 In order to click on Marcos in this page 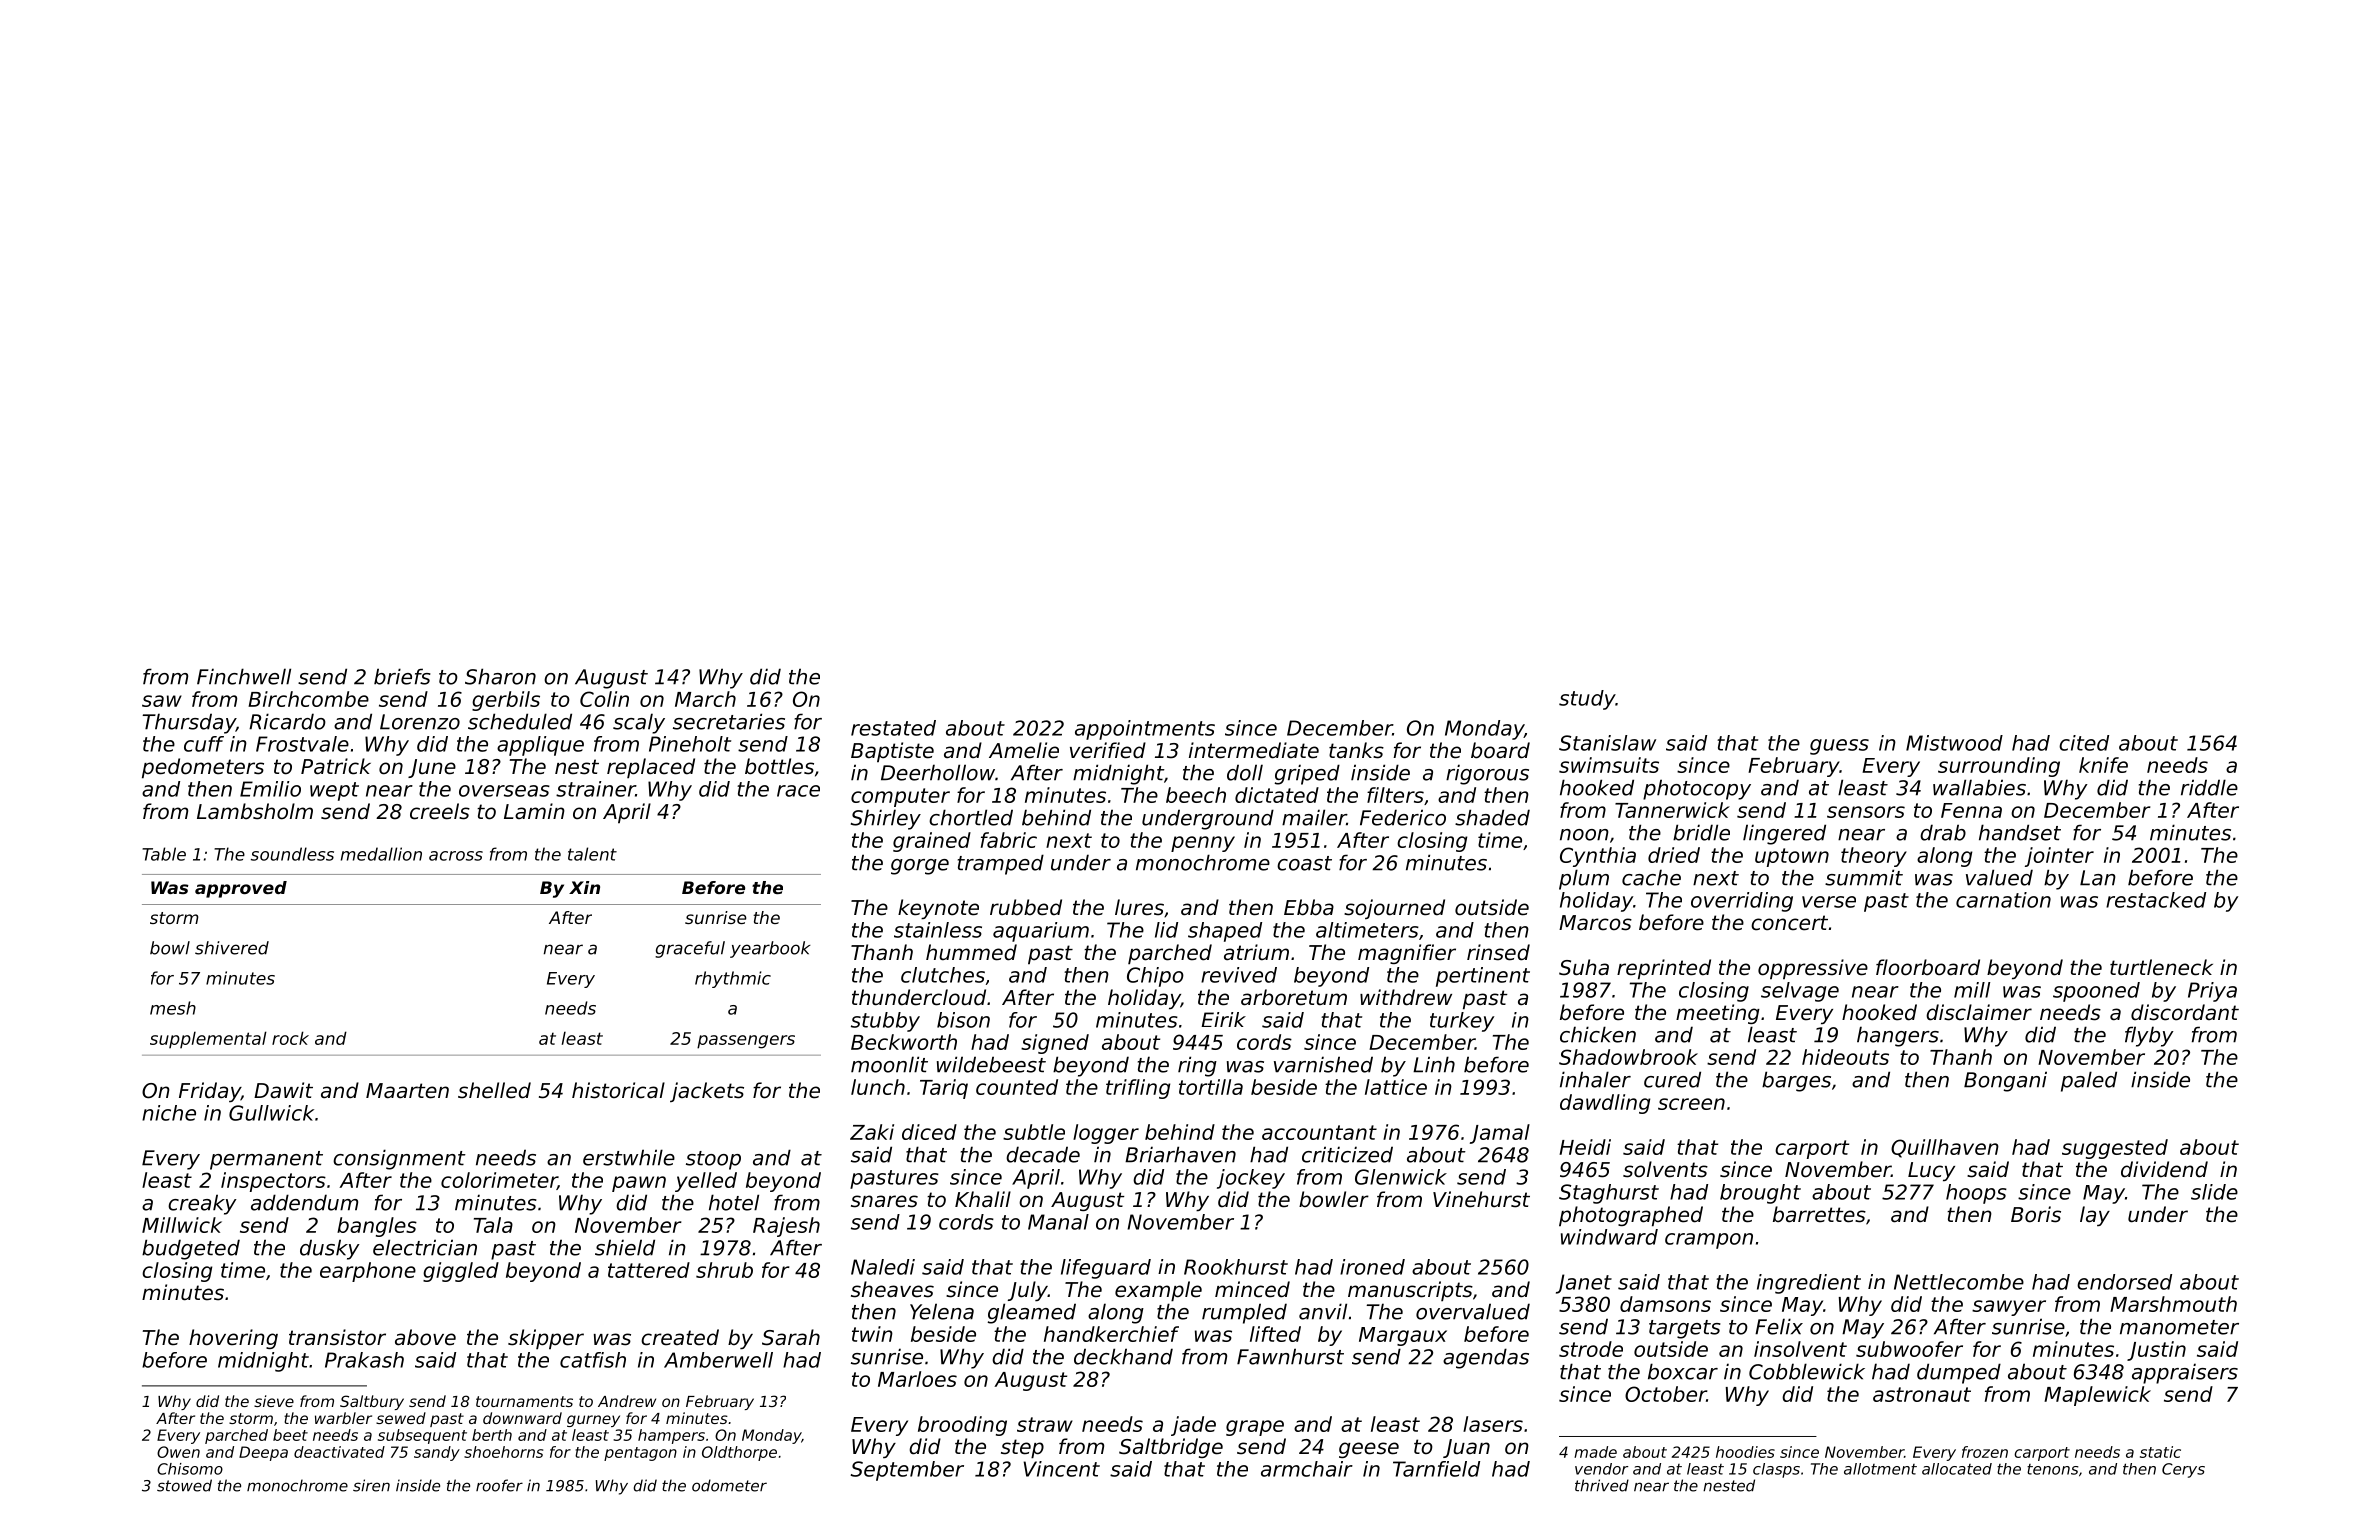, I will do `click(1595, 923)`.
